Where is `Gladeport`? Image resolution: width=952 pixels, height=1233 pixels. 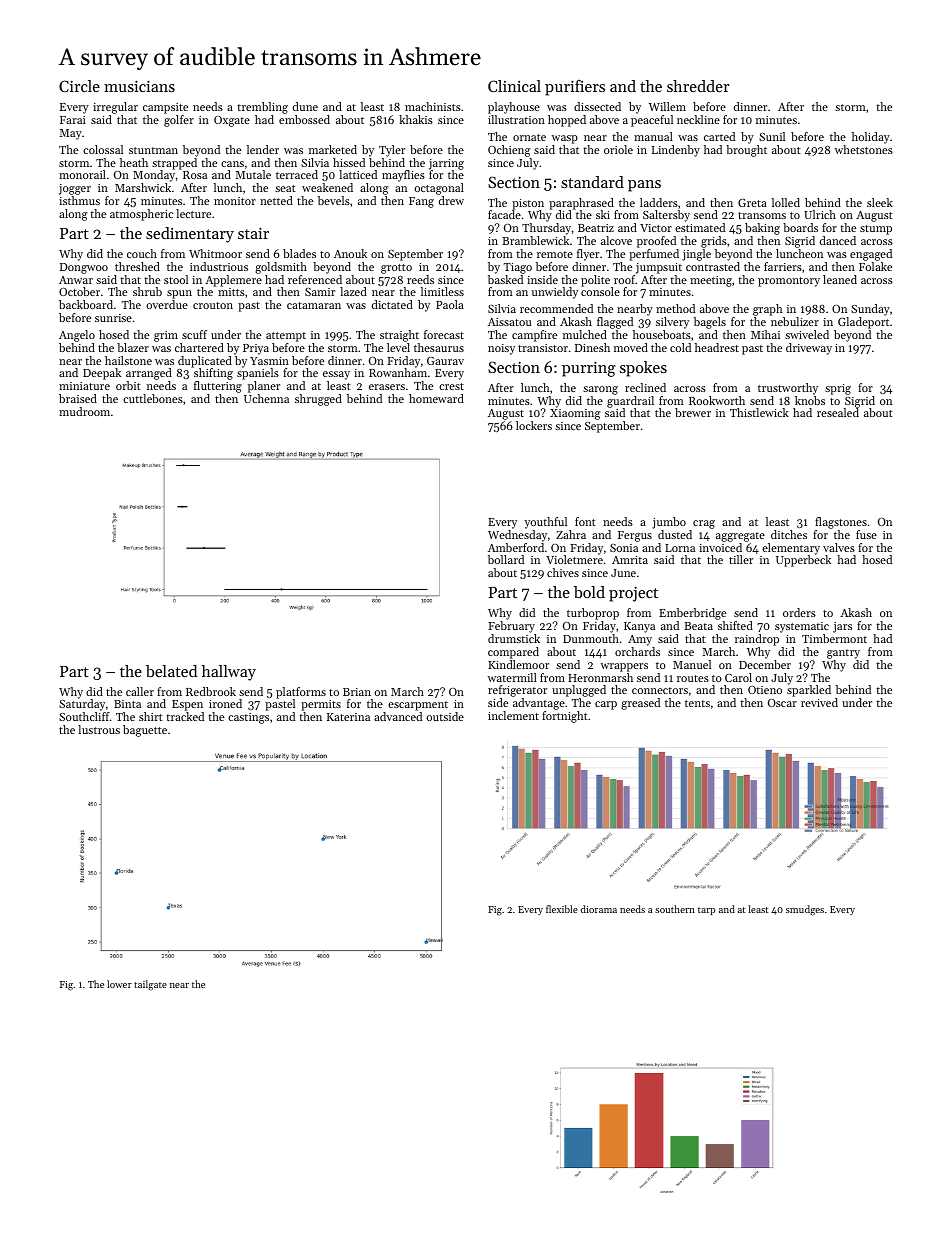
Gladeport is located at coordinates (863, 323).
